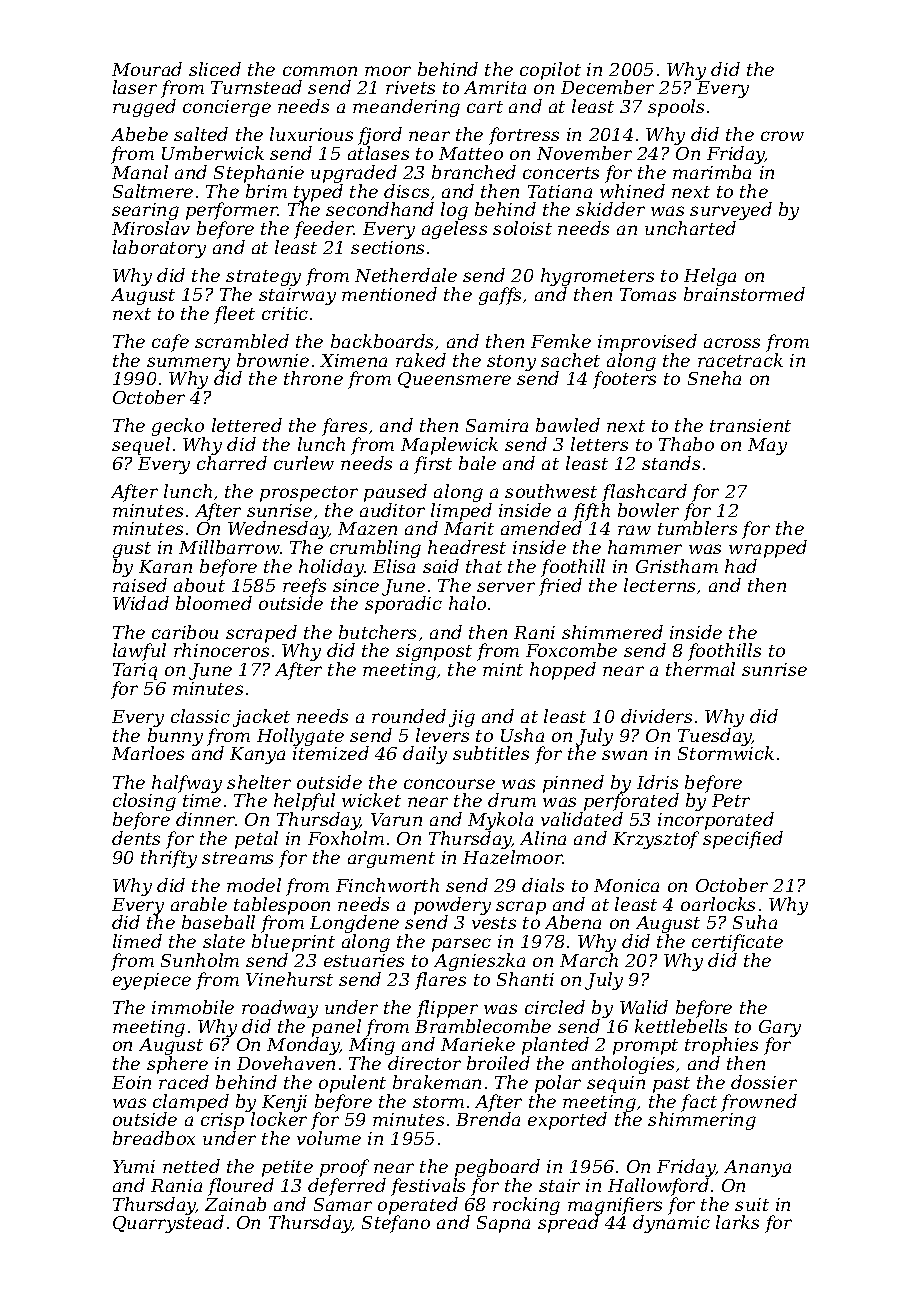 The image size is (924, 1308). I want to click on Kenji, so click(284, 1104).
